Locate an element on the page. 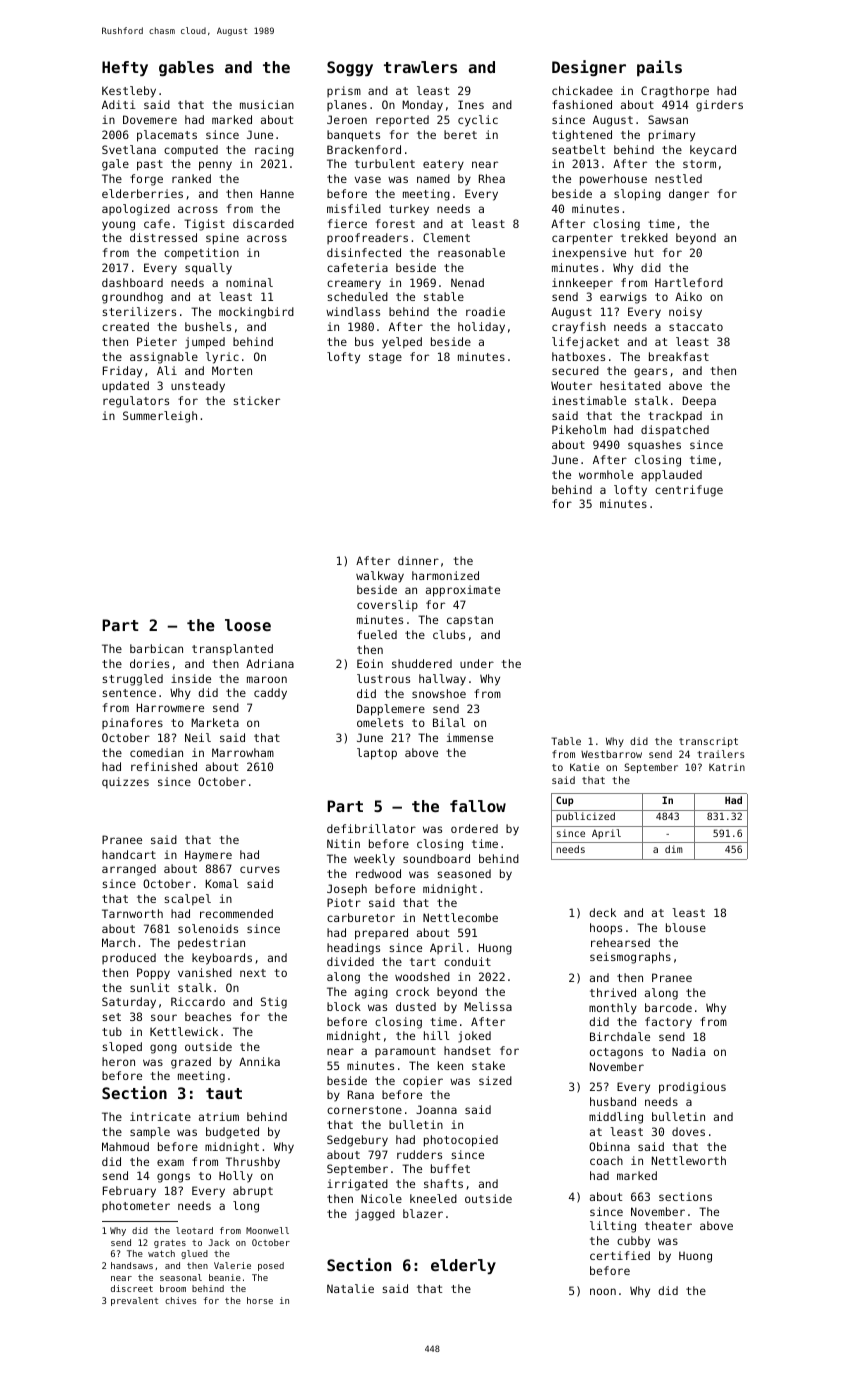  trawlers is located at coordinates (420, 67).
